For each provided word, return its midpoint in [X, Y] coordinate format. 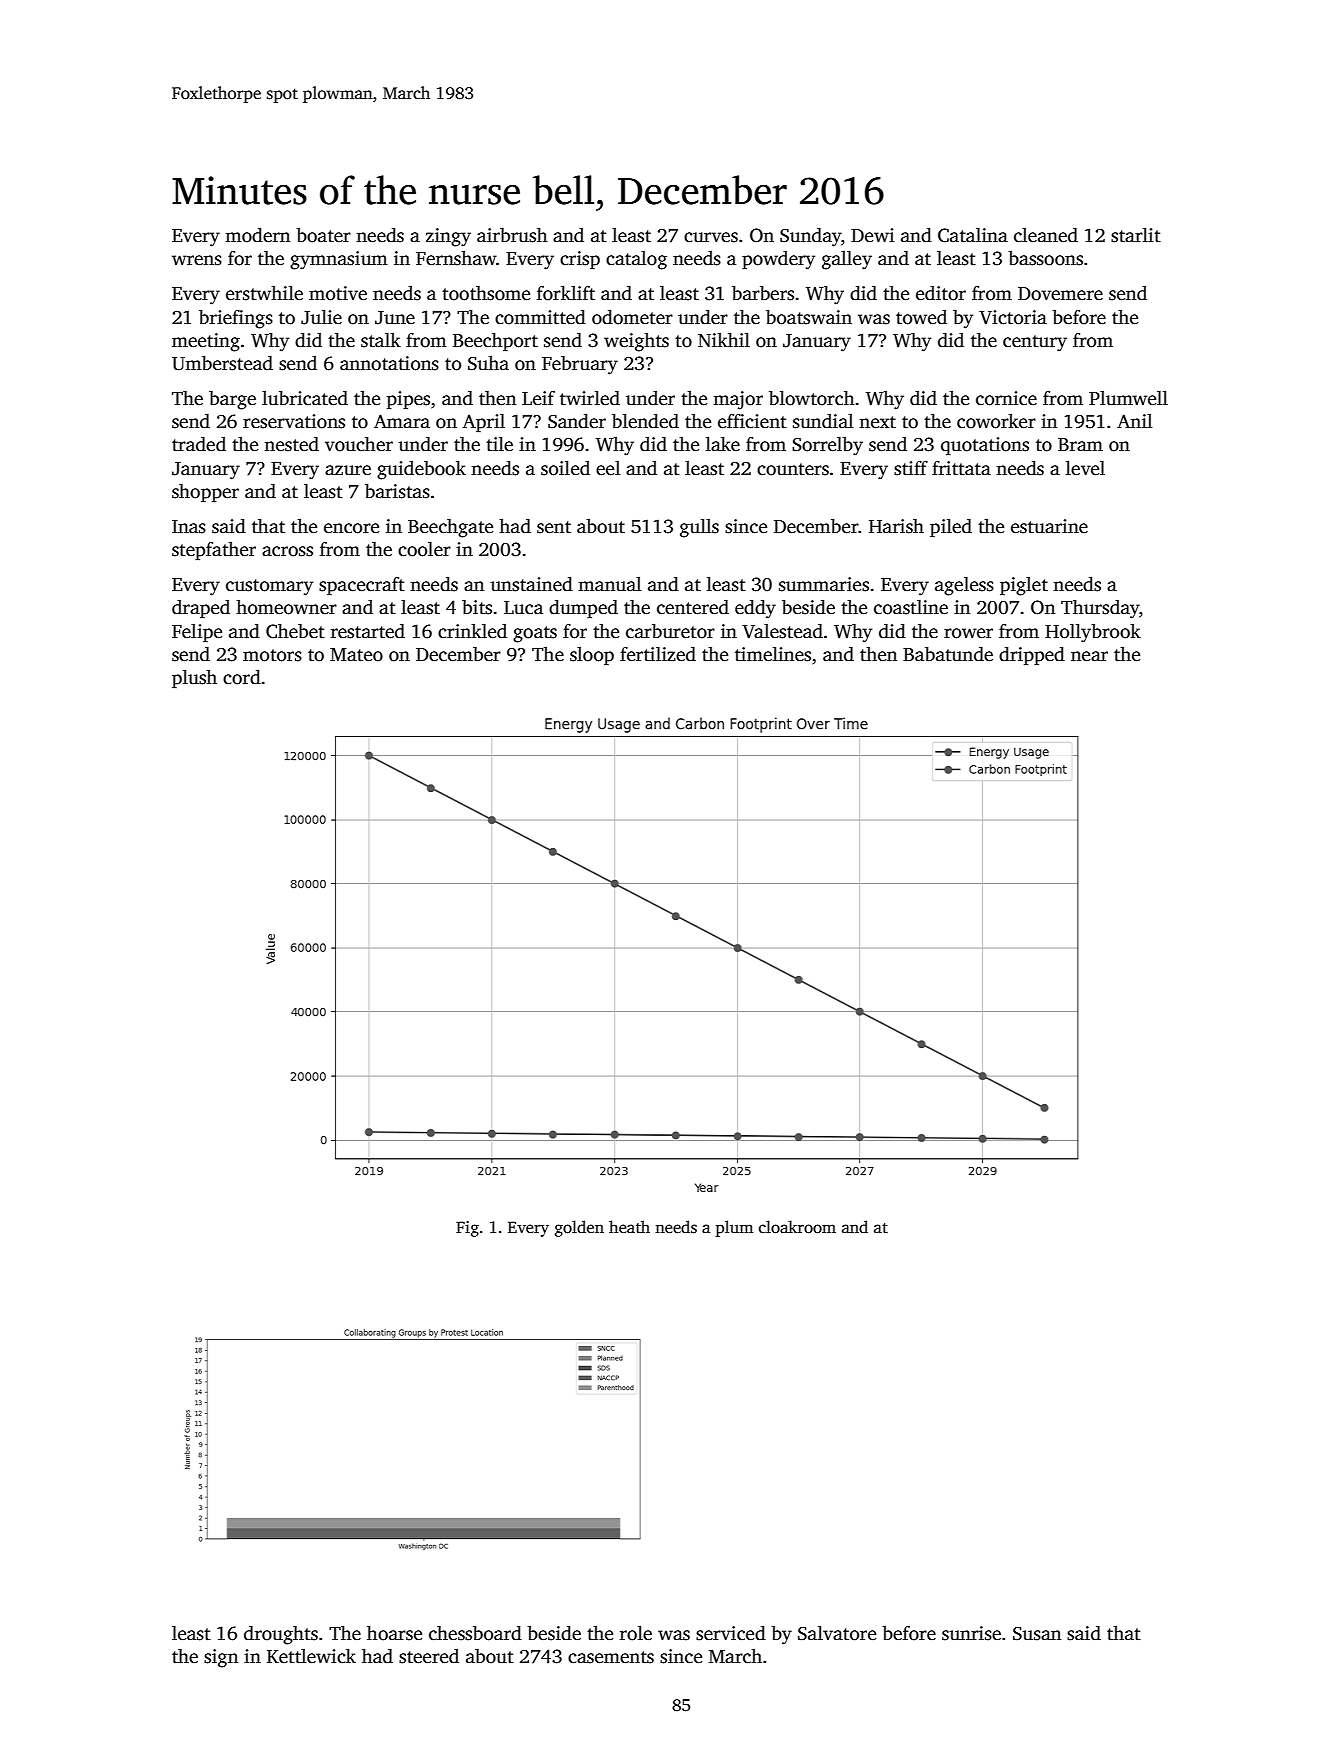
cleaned [1046, 235]
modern [257, 235]
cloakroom [797, 1227]
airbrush [512, 235]
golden [579, 1228]
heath [629, 1227]
